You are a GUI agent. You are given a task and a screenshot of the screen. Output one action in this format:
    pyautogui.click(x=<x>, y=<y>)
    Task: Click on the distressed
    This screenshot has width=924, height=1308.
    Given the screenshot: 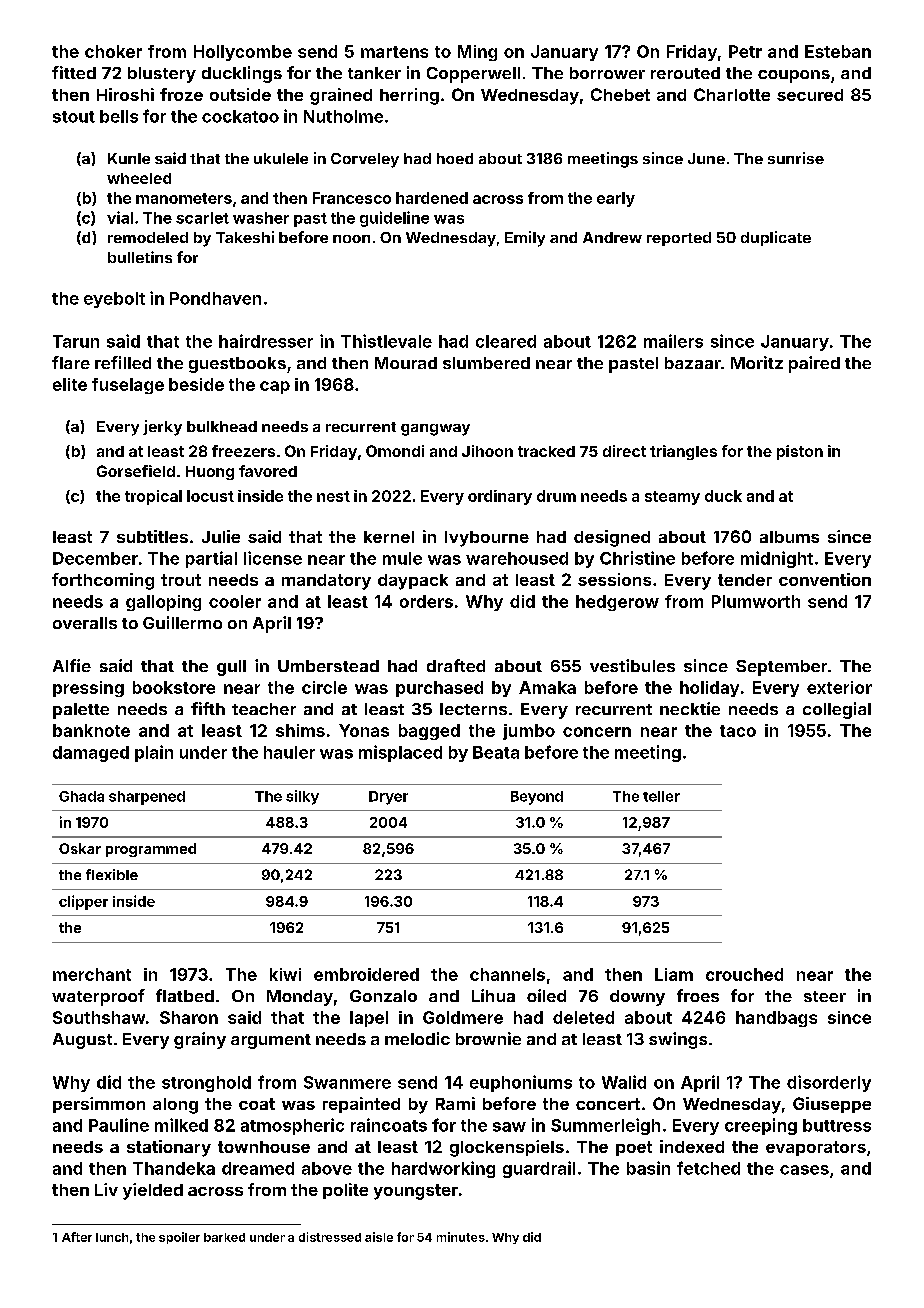 What is the action you would take?
    pyautogui.click(x=330, y=1237)
